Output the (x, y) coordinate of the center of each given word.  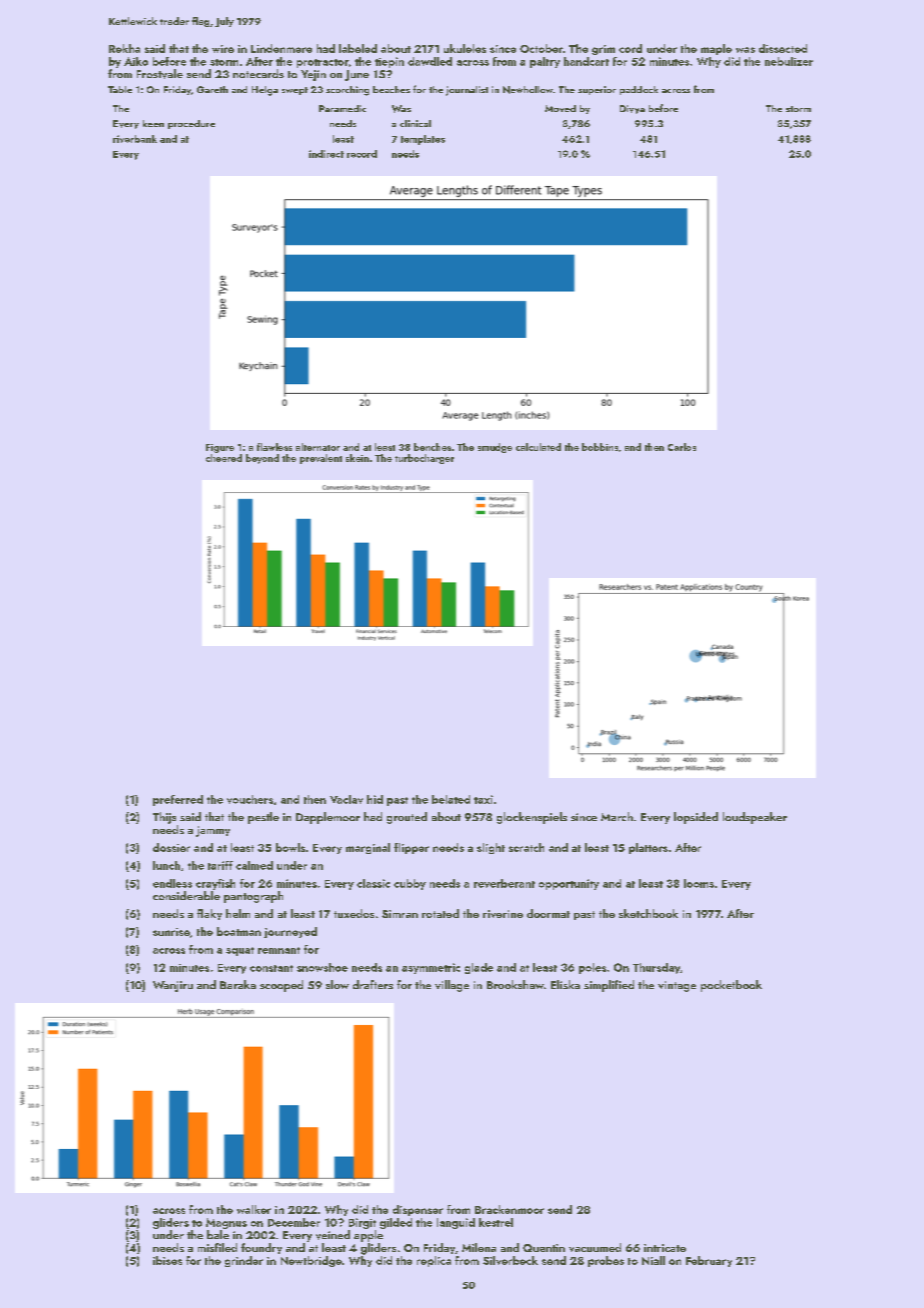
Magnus (226, 1223)
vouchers (250, 799)
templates (423, 140)
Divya (632, 109)
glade (479, 968)
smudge (495, 448)
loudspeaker (755, 818)
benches (432, 447)
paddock (639, 90)
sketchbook (648, 913)
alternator (318, 447)
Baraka (238, 984)
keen (153, 123)
